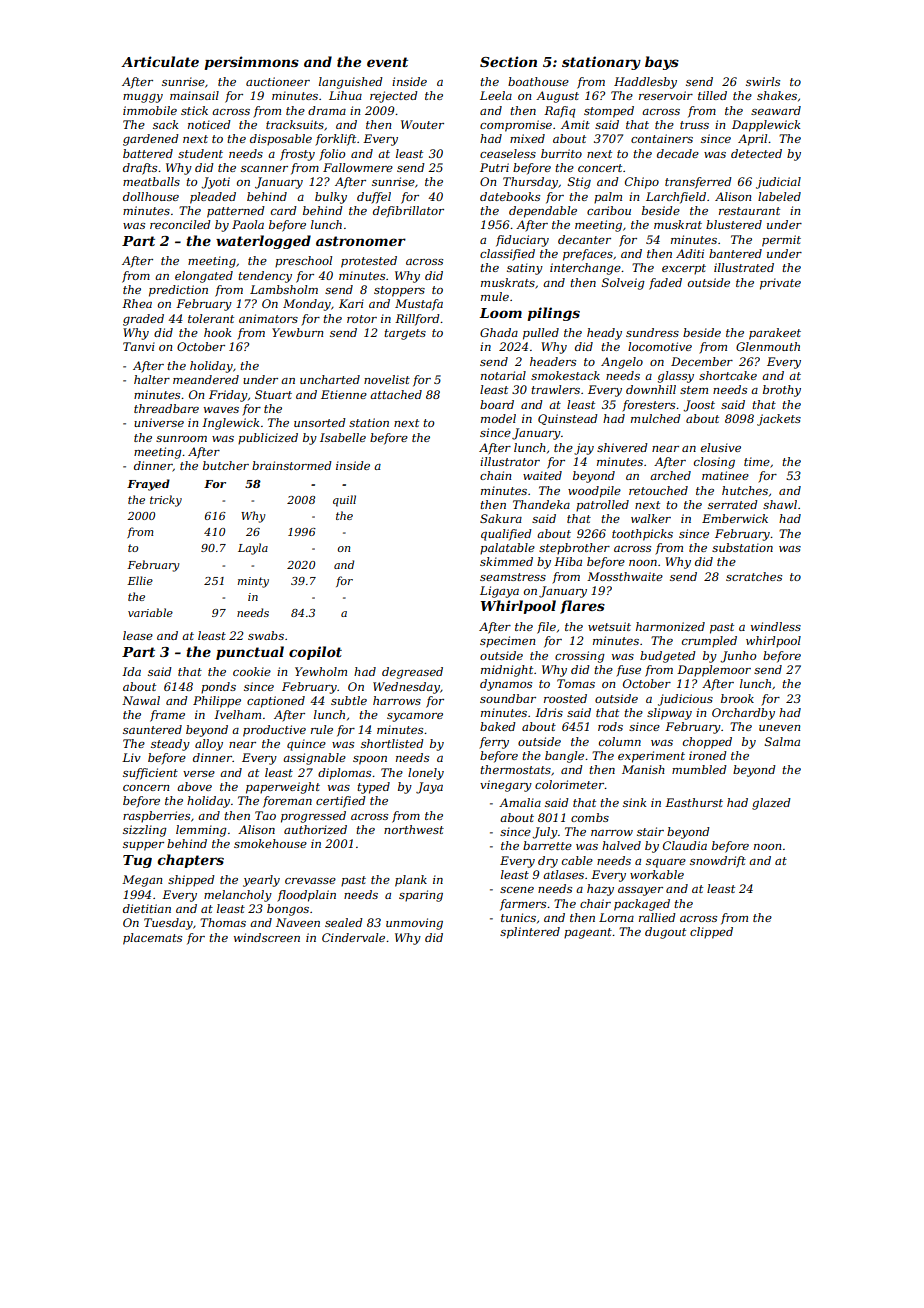 This image has width=924, height=1308. Describe the element at coordinates (763, 81) in the image. I see `swirls` at that location.
